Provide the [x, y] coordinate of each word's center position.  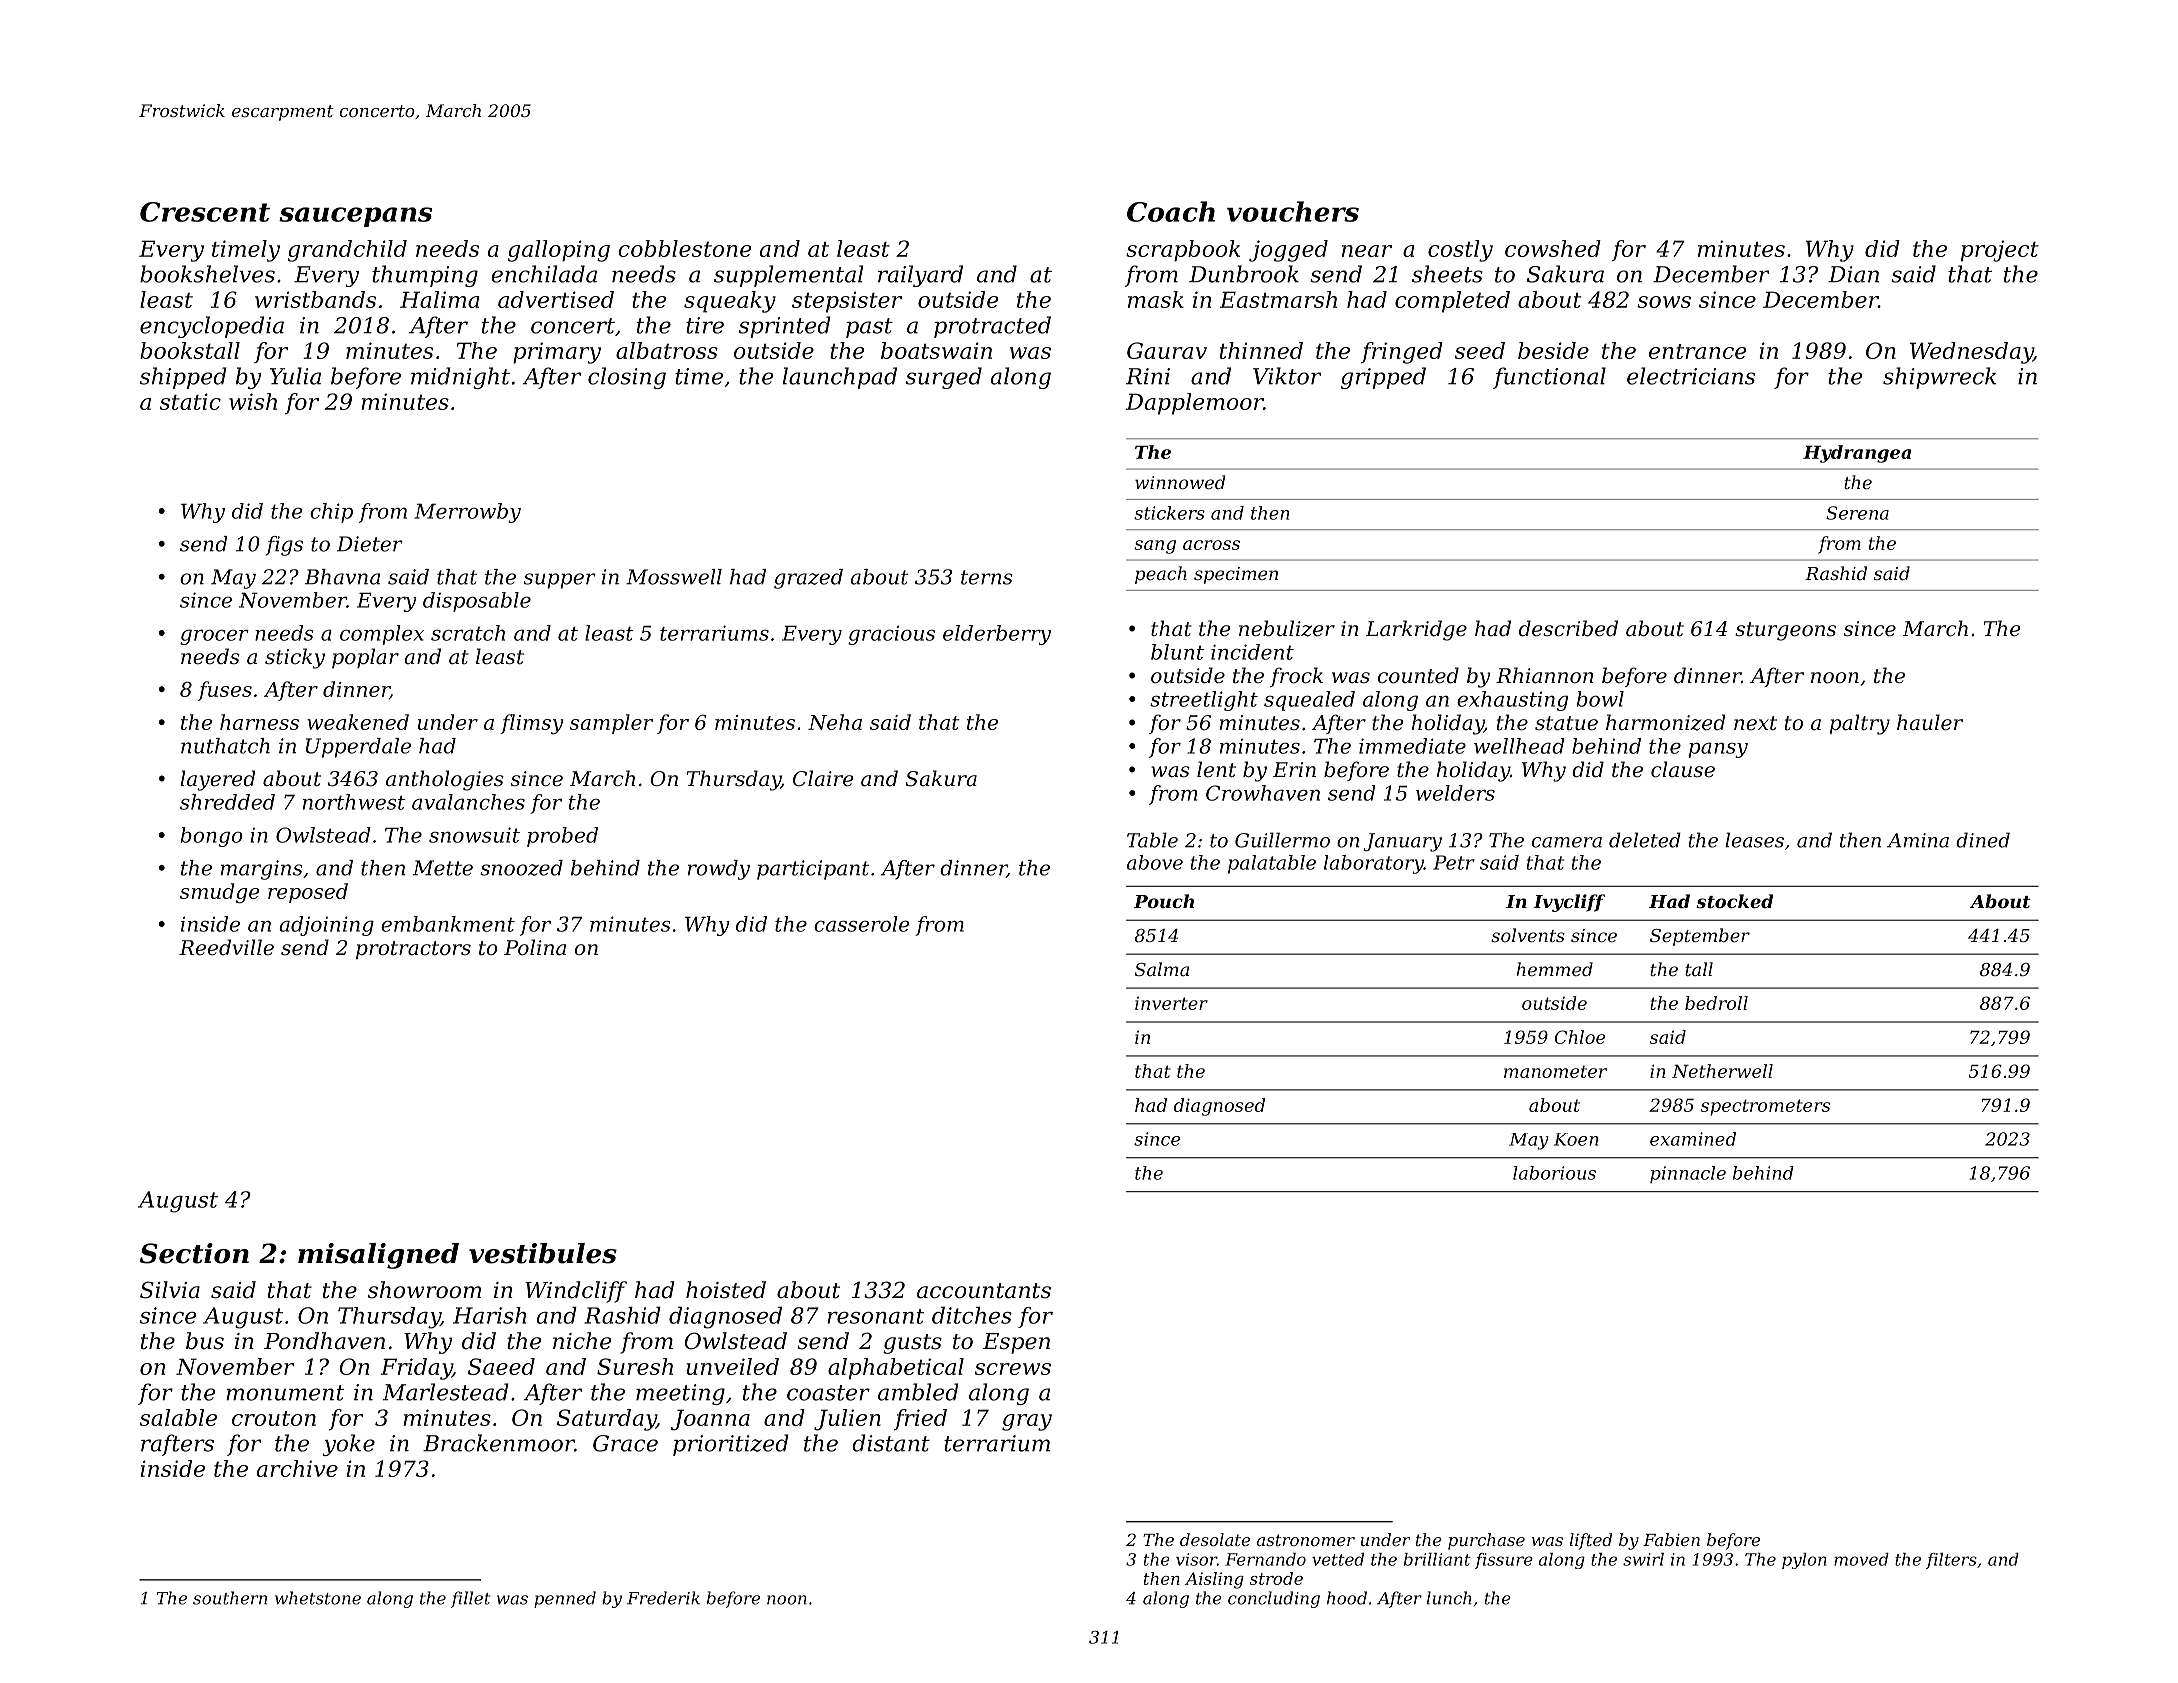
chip [331, 513]
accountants [984, 1291]
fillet [470, 1599]
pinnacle [1688, 1174]
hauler [1930, 722]
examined [1693, 1139]
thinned [1261, 350]
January [1402, 842]
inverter [1171, 1003]
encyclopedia [212, 327]
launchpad [840, 378]
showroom [424, 1290]
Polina [535, 947]
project [2000, 251]
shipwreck [1939, 378]
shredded [227, 802]
